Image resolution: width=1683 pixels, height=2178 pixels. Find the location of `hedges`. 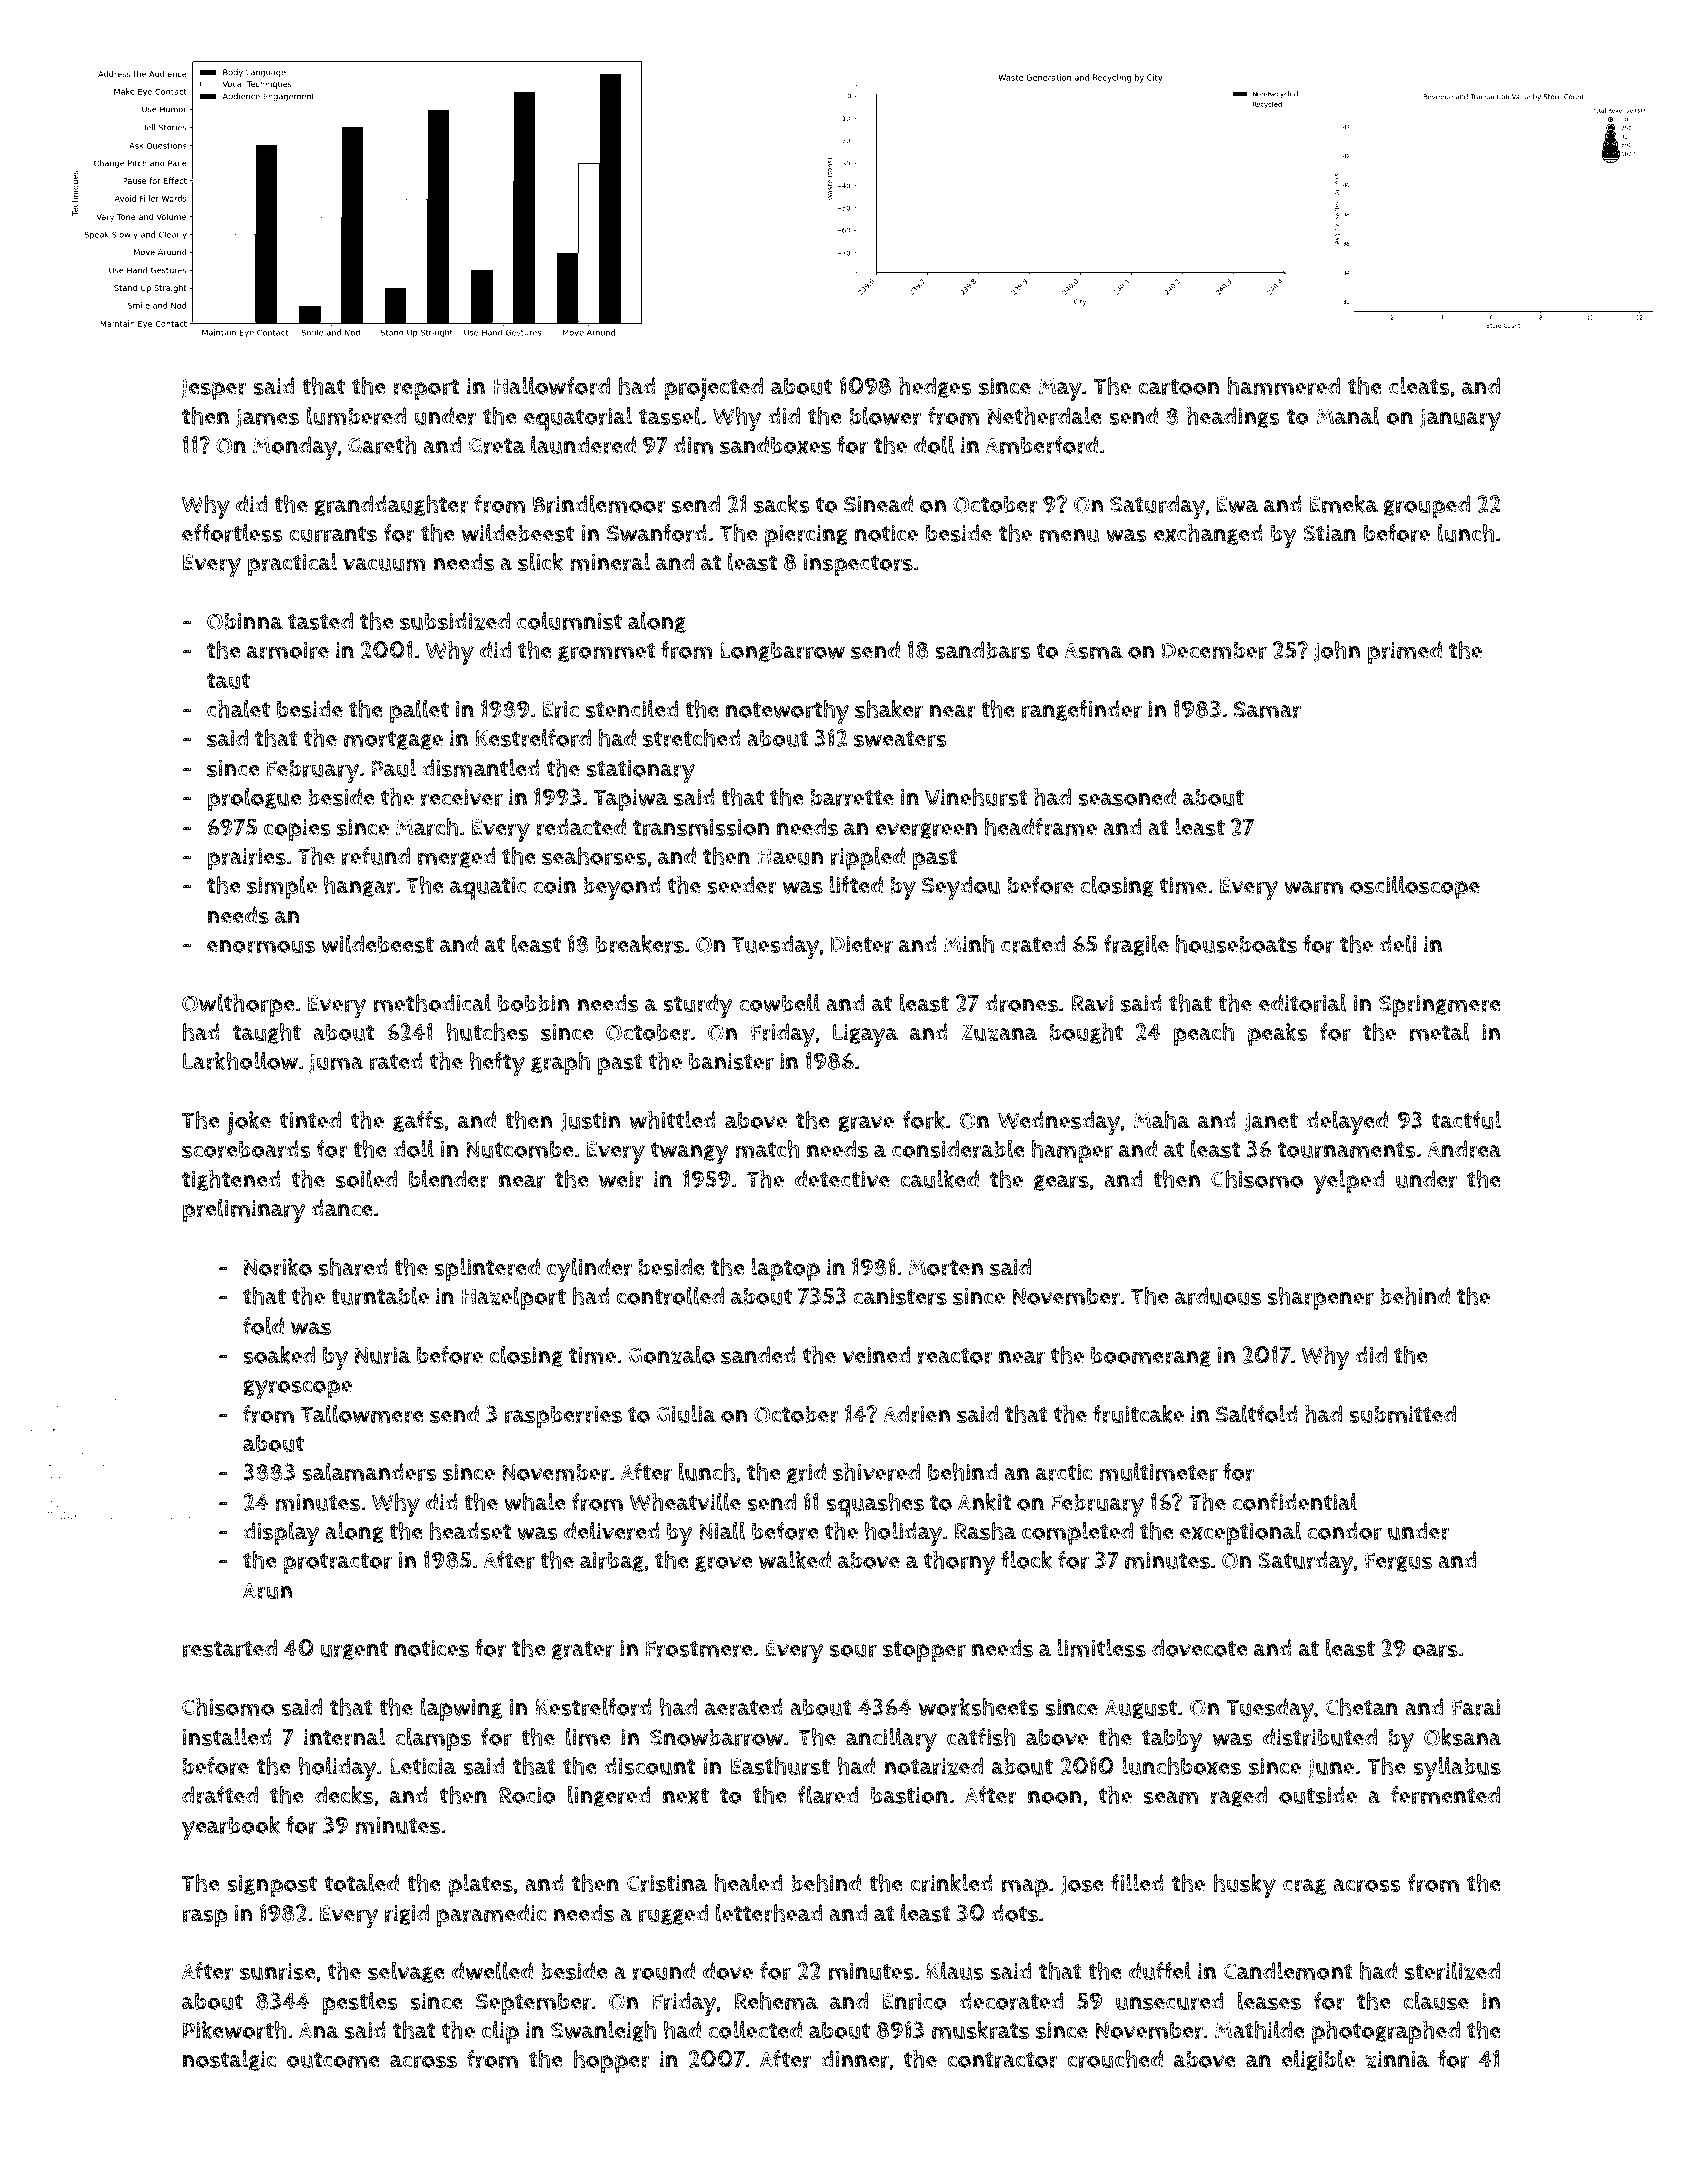

hedges is located at coordinates (935, 387).
